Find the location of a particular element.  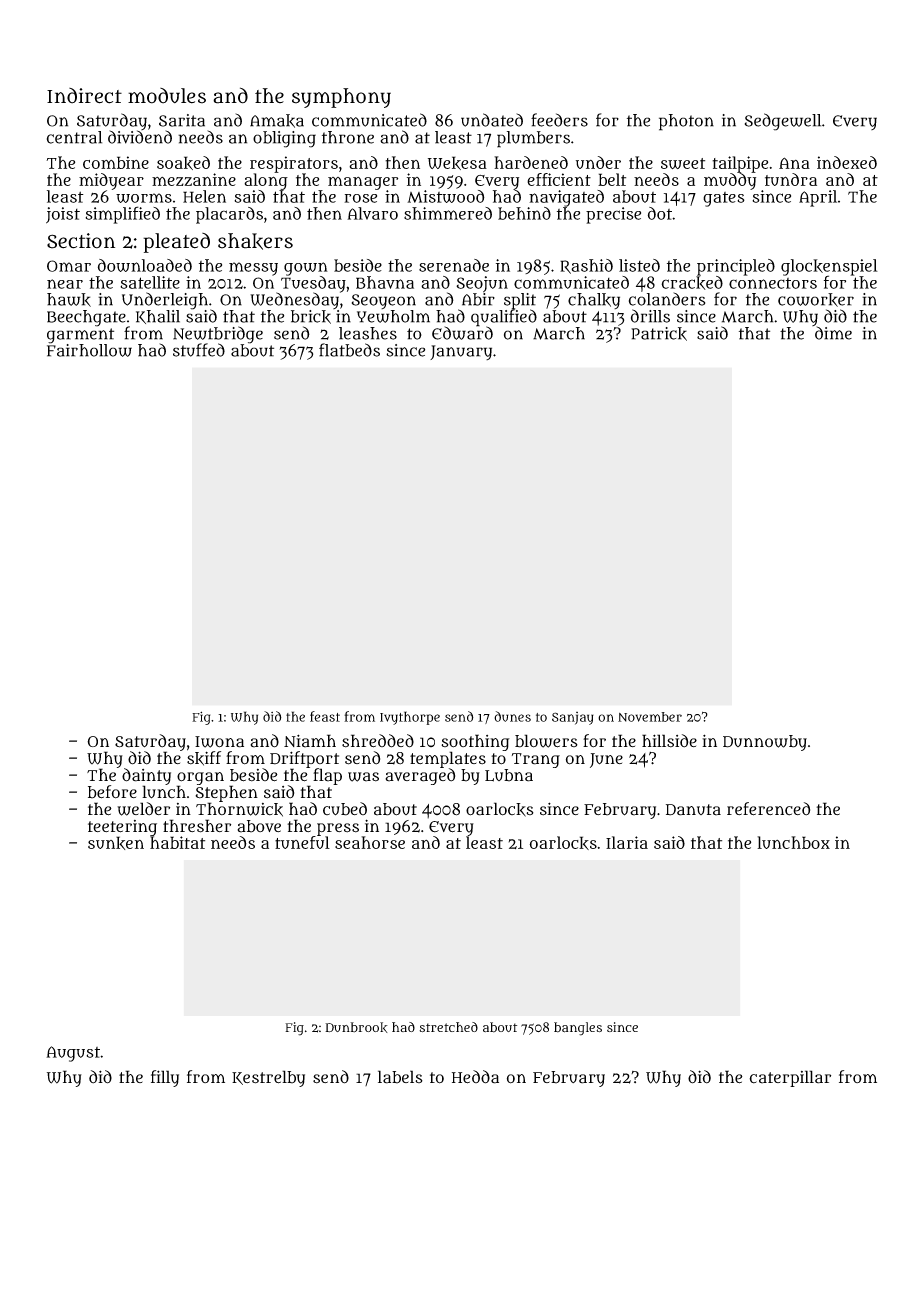

dot is located at coordinates (660, 213).
